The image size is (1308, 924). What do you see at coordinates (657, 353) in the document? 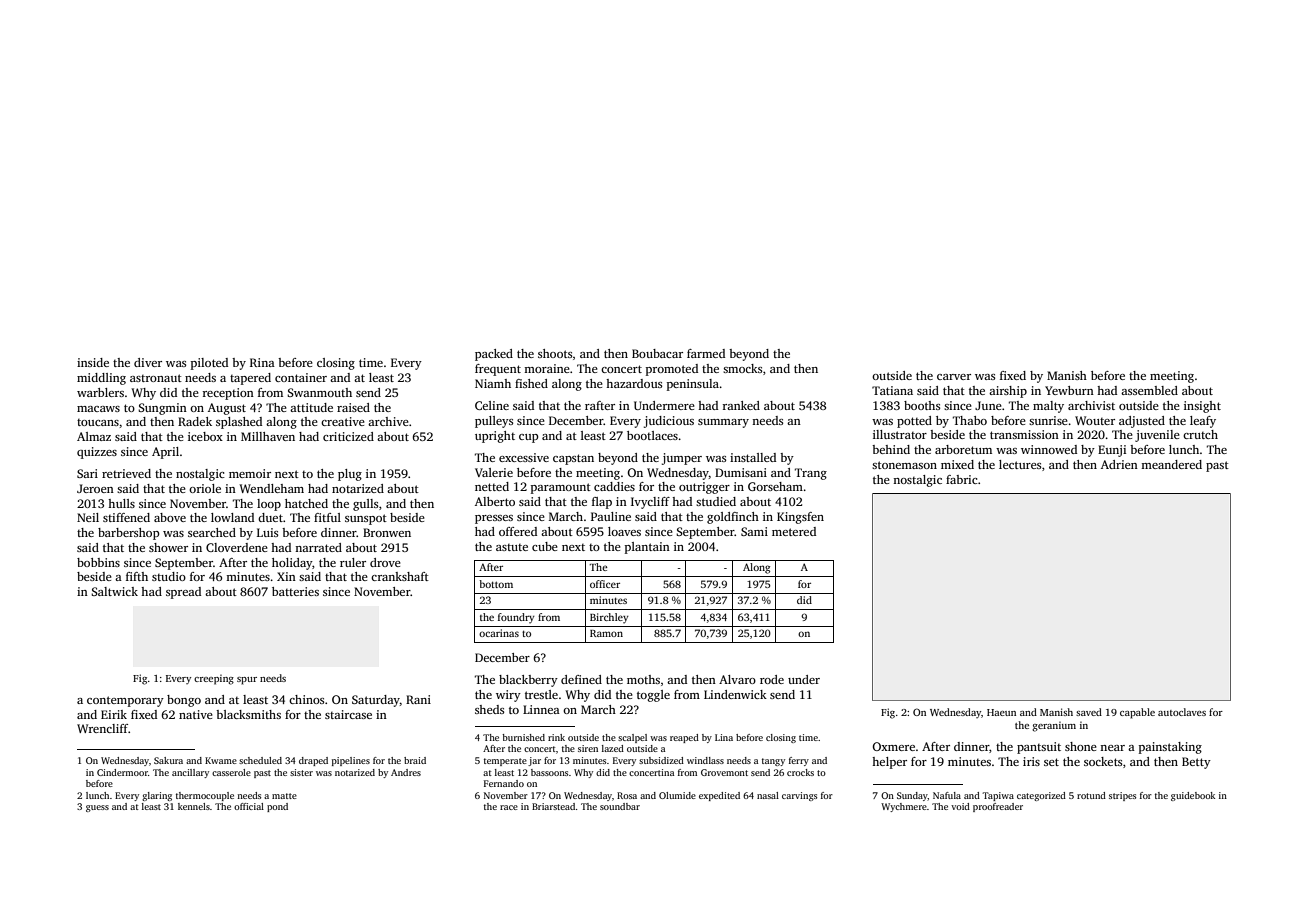
I see `Boubacar` at bounding box center [657, 353].
